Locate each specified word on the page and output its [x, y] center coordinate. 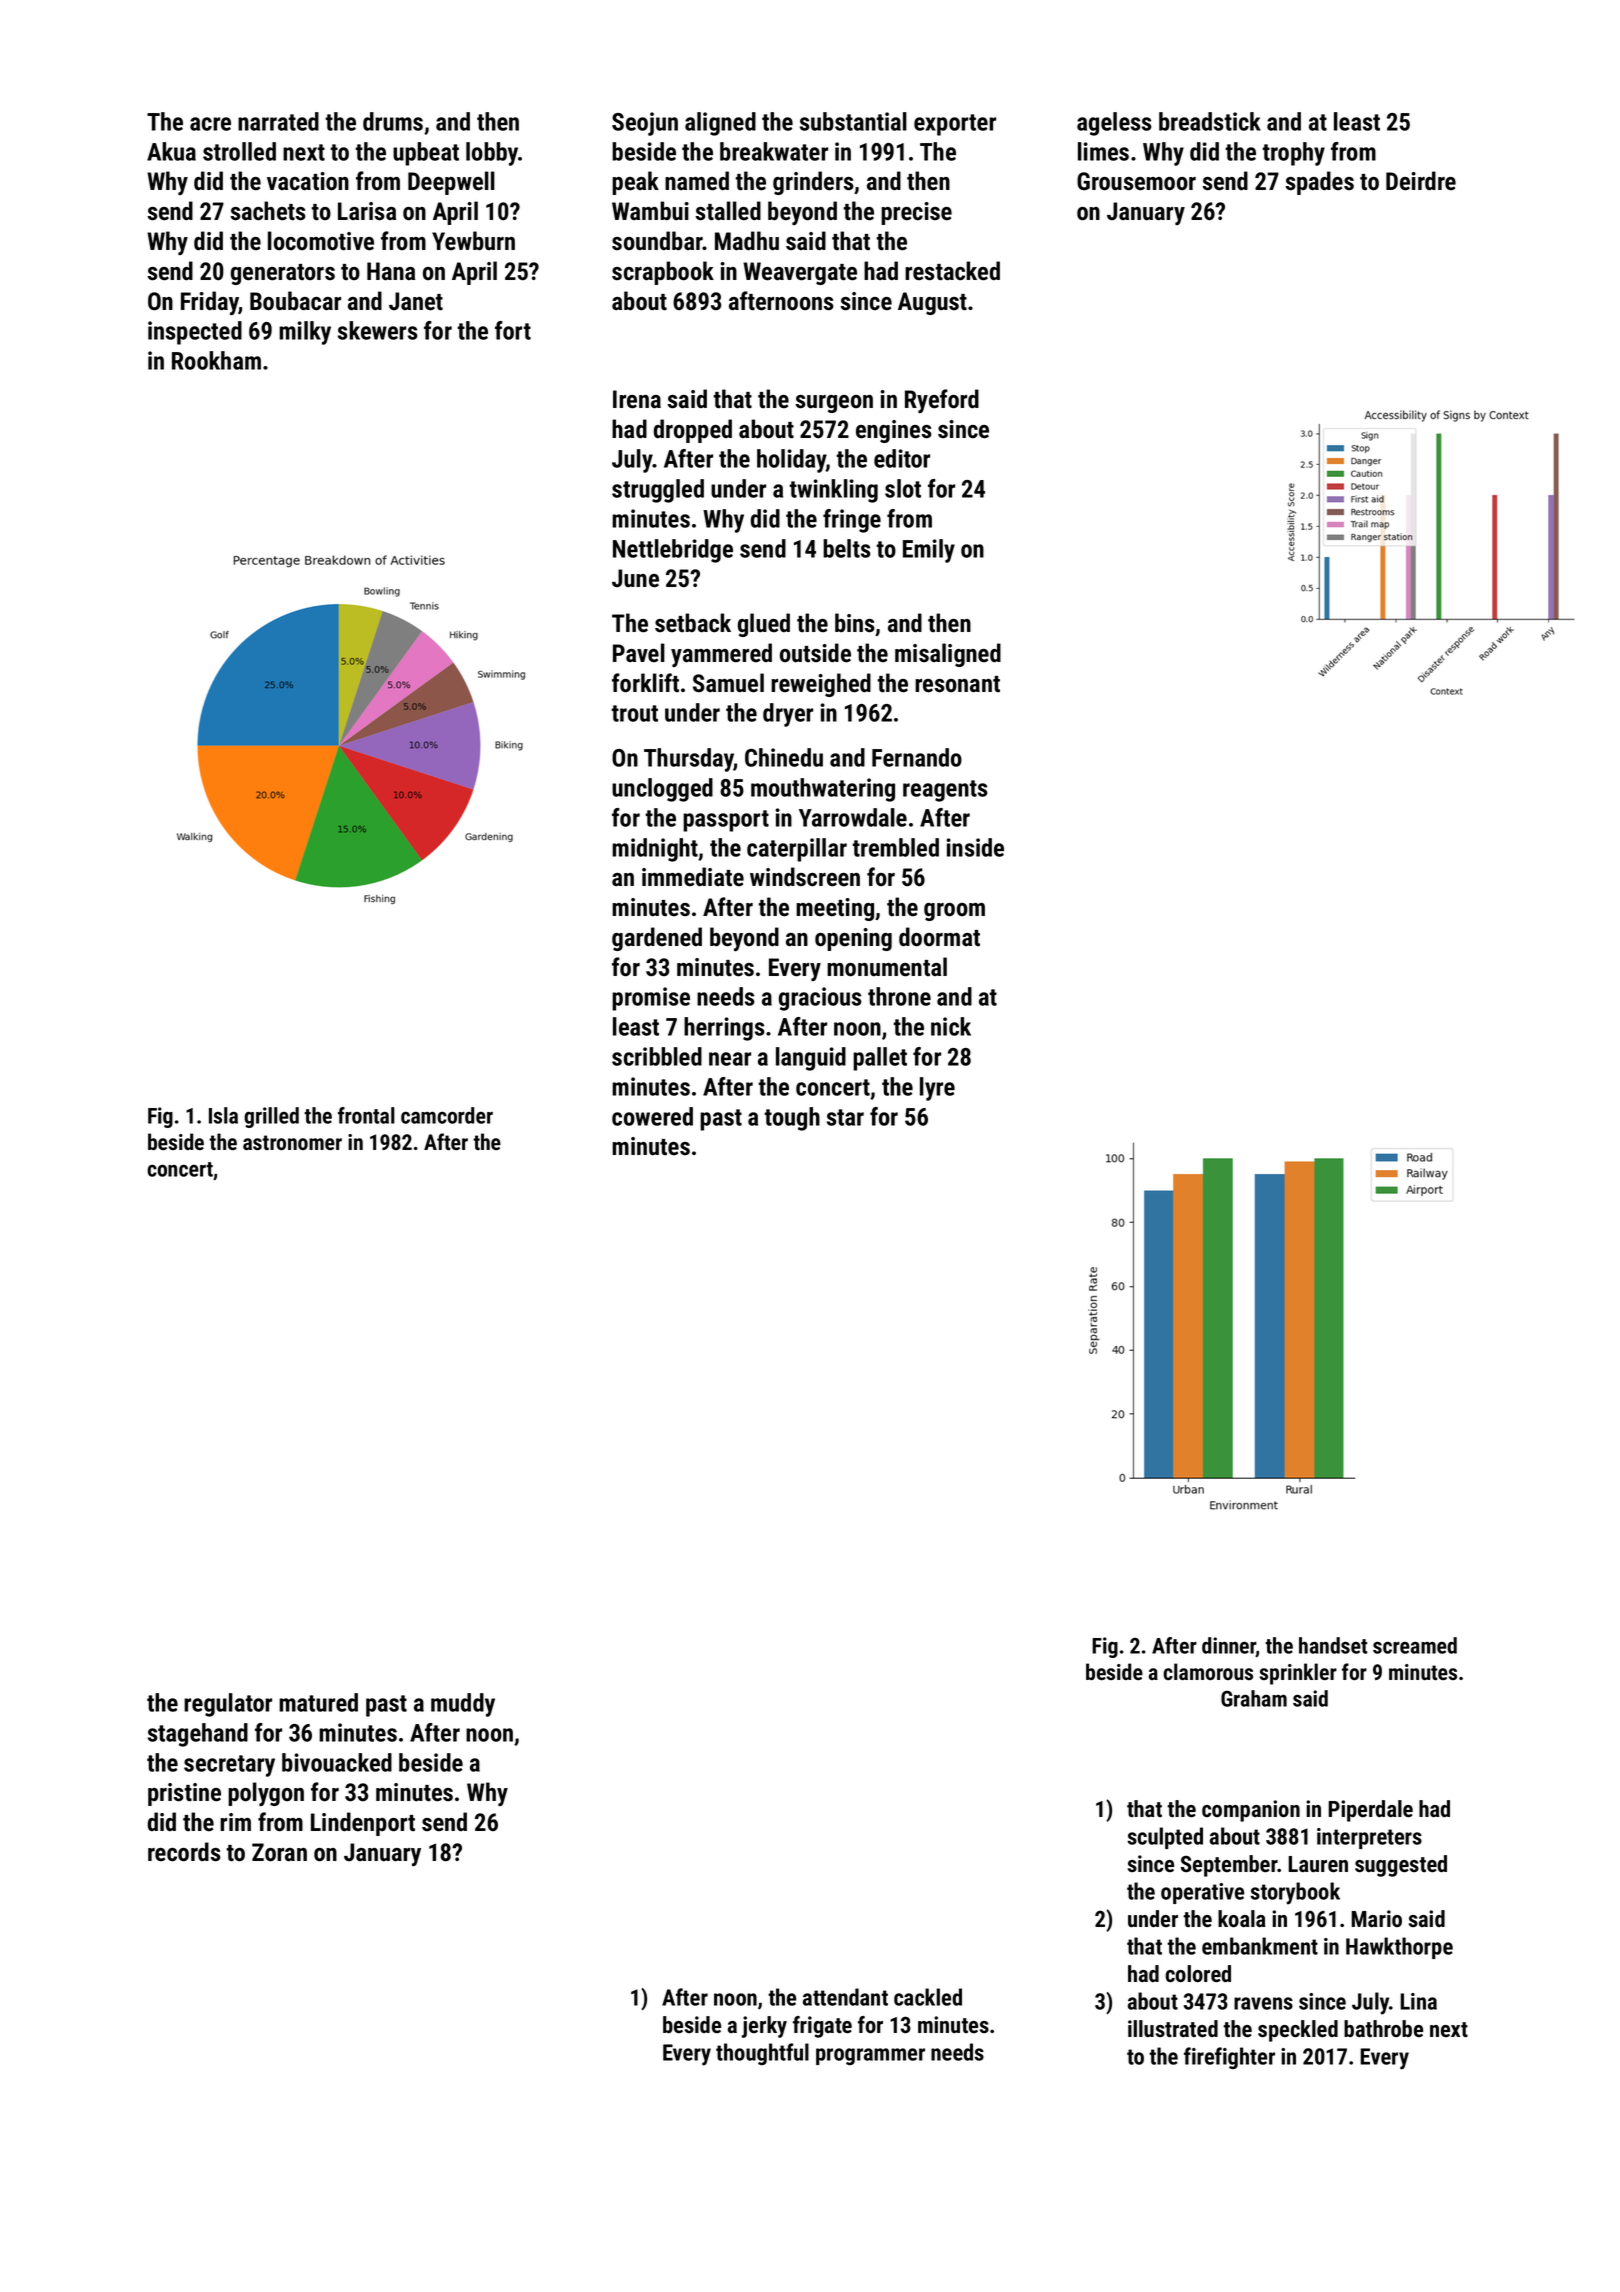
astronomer [292, 1142]
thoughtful [762, 2054]
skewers [378, 330]
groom [954, 912]
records [184, 1852]
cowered [652, 1116]
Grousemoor [1136, 181]
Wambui [650, 211]
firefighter [1229, 2058]
